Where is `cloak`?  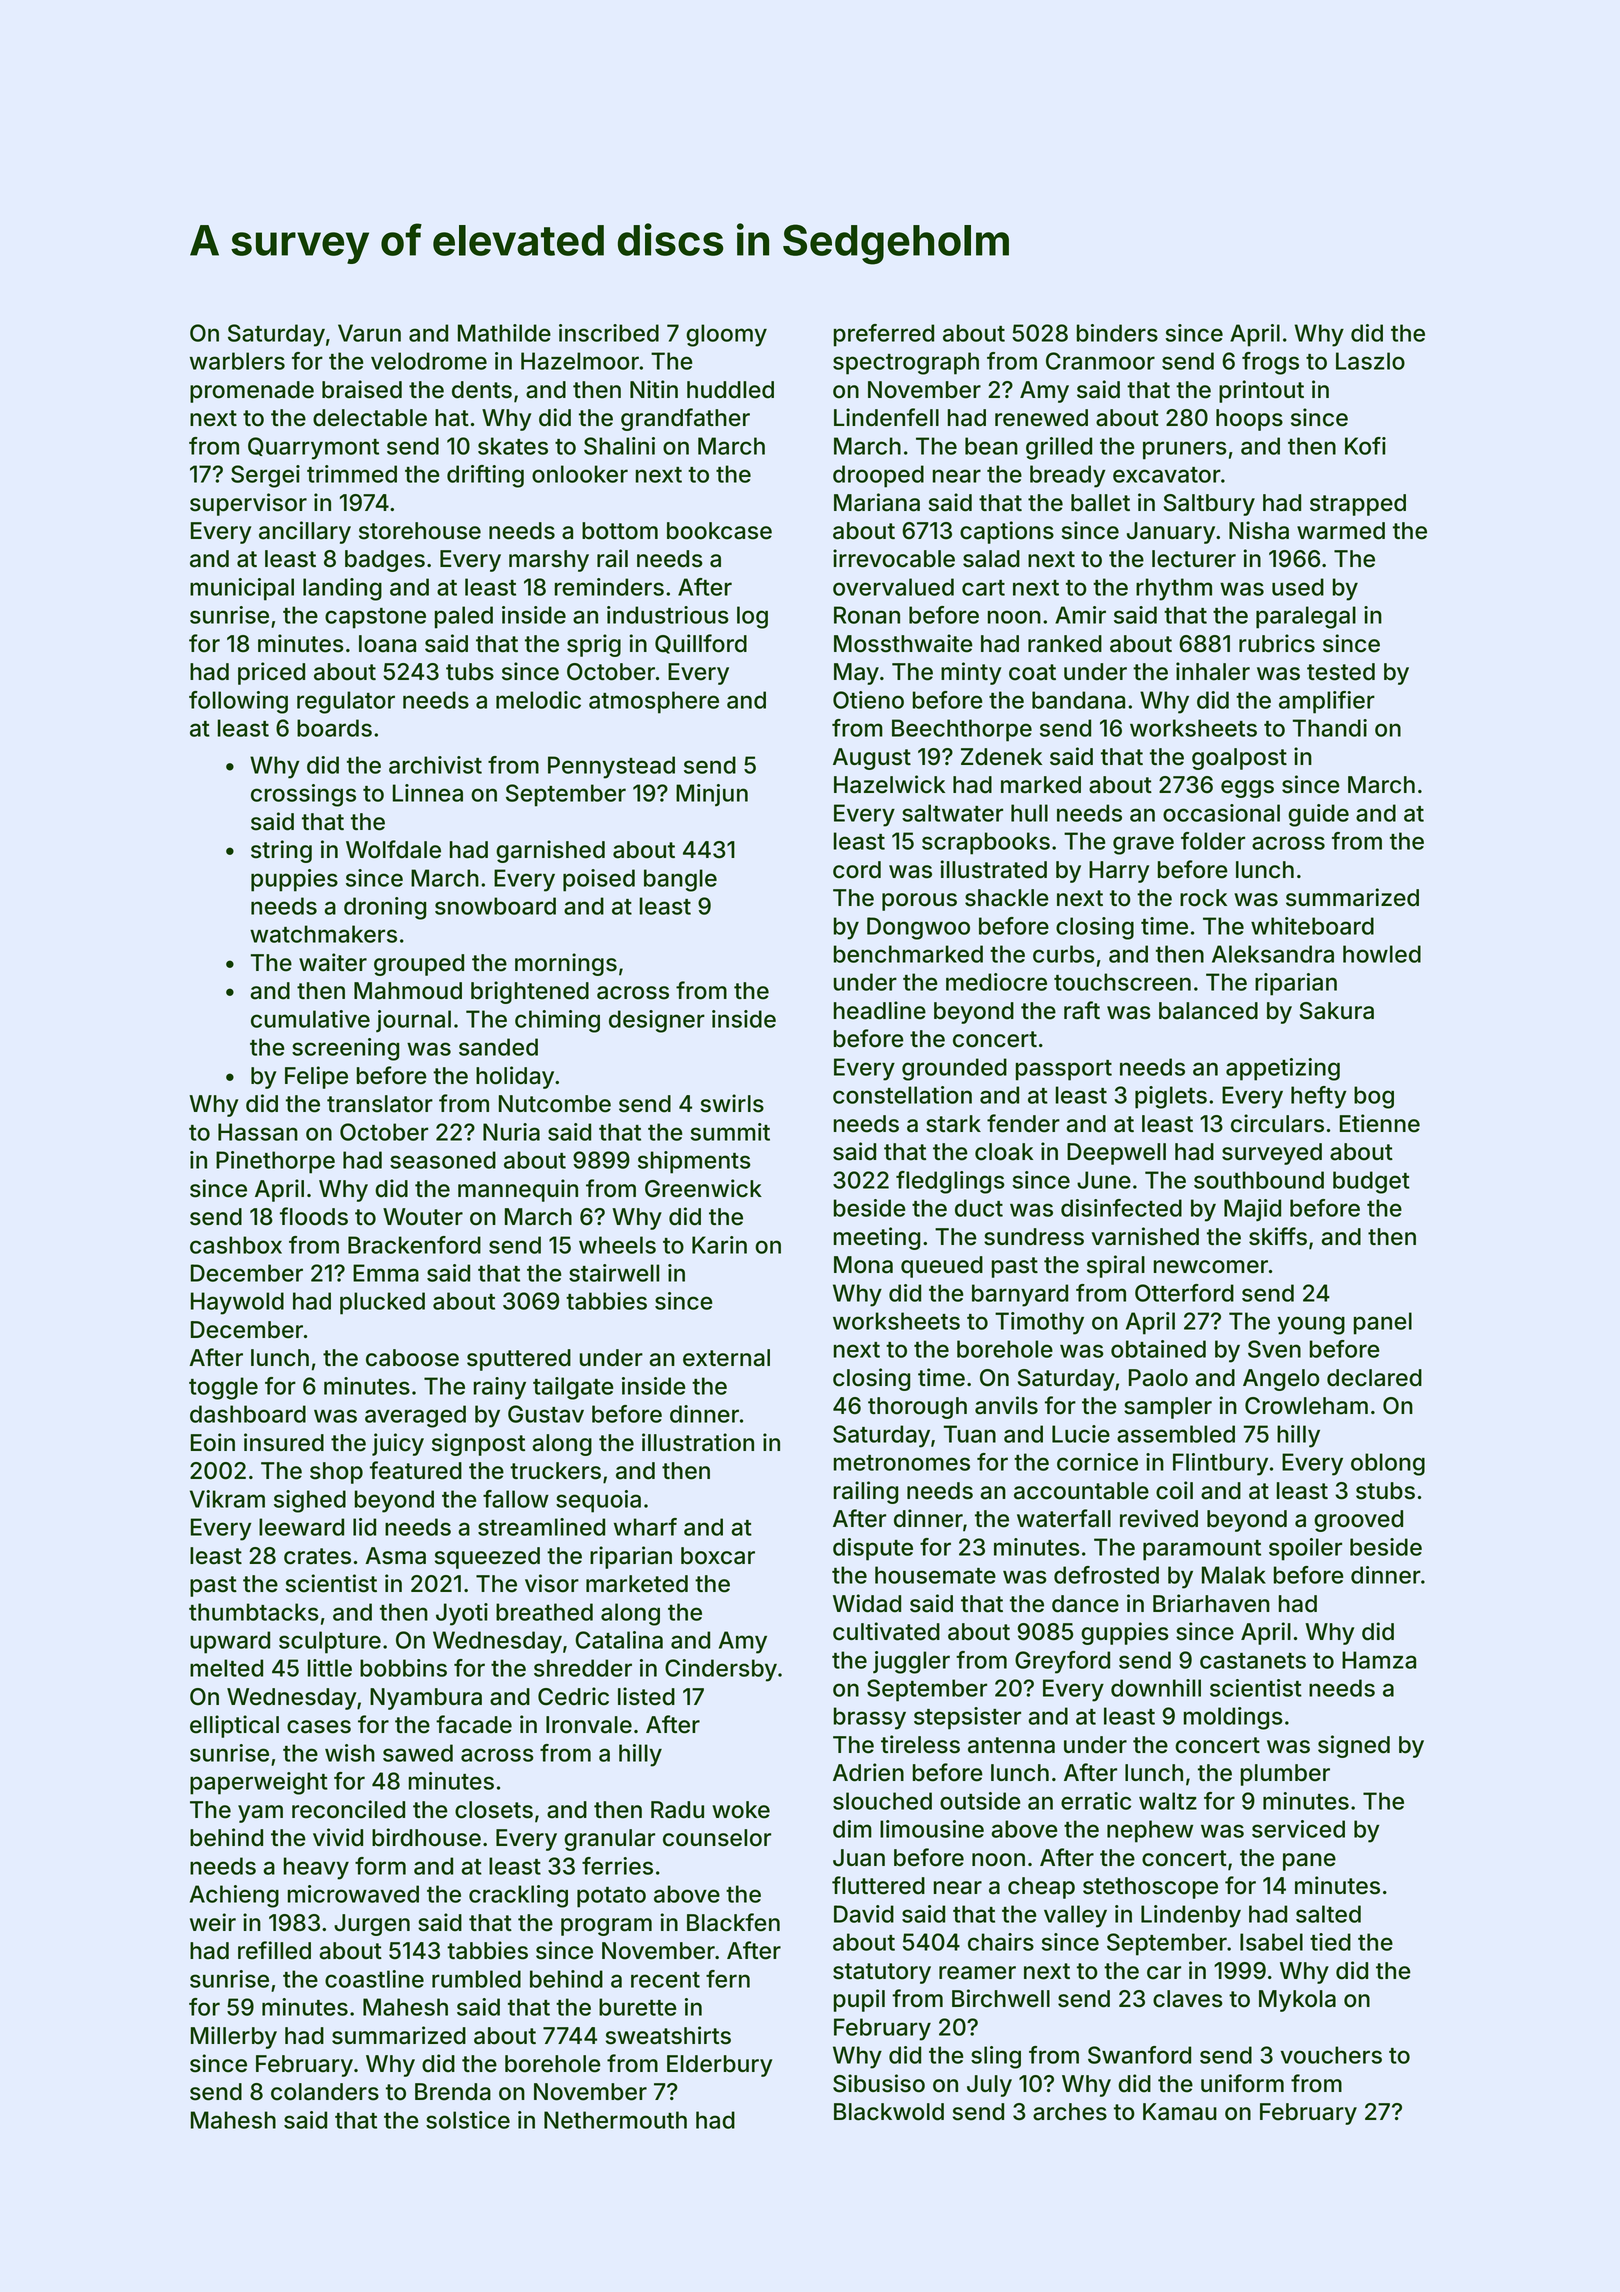
cloak is located at coordinates (1004, 1152).
